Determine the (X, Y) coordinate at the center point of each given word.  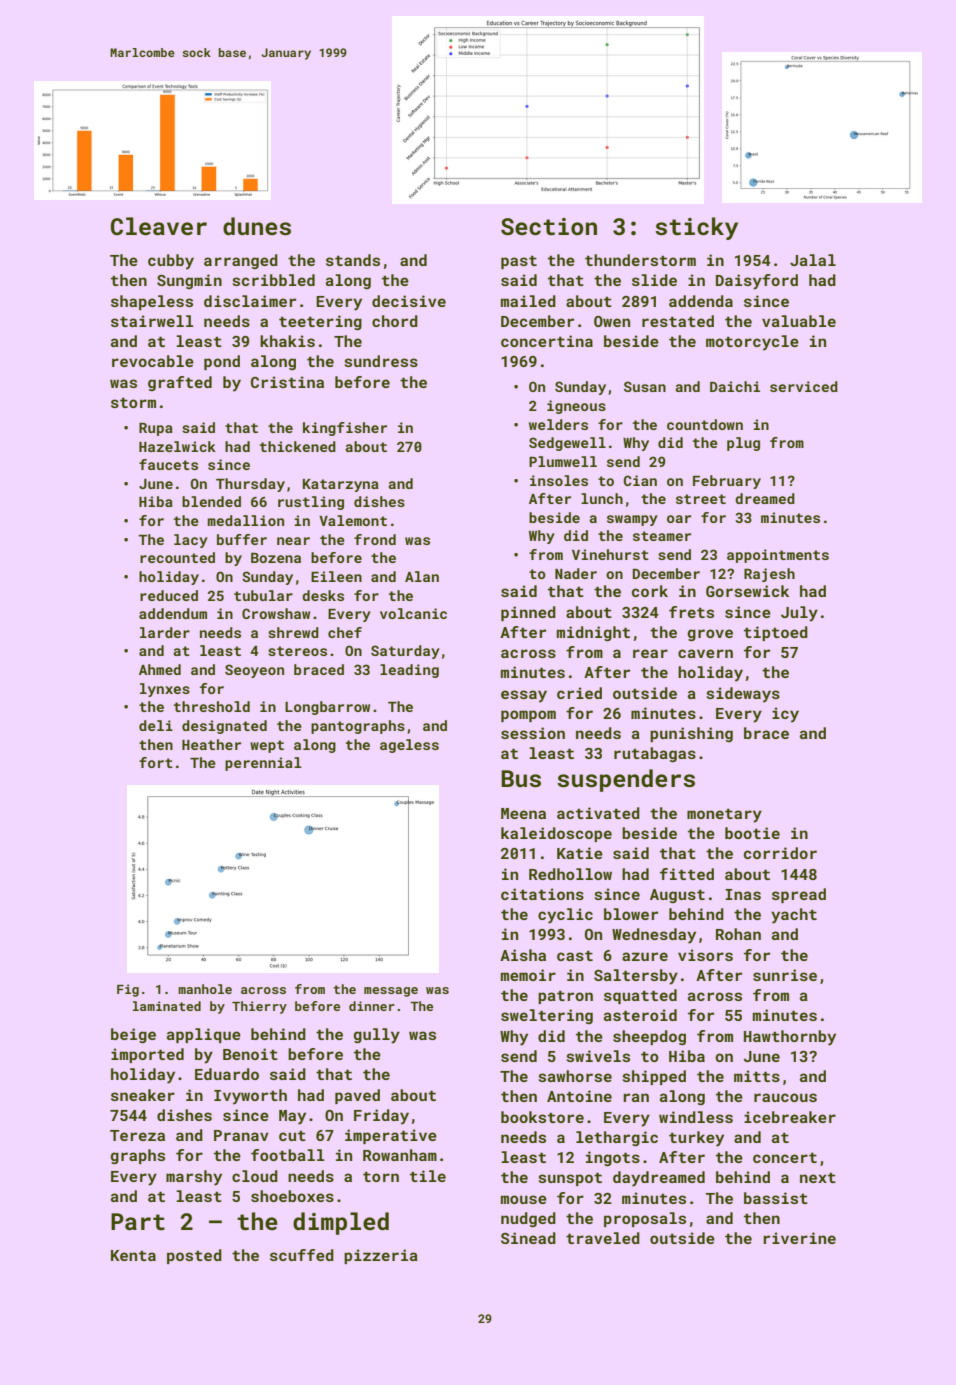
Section (549, 226)
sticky (696, 228)
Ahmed (160, 669)
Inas (743, 894)
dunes (257, 226)
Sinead (528, 1238)
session (533, 733)
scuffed (302, 1255)
